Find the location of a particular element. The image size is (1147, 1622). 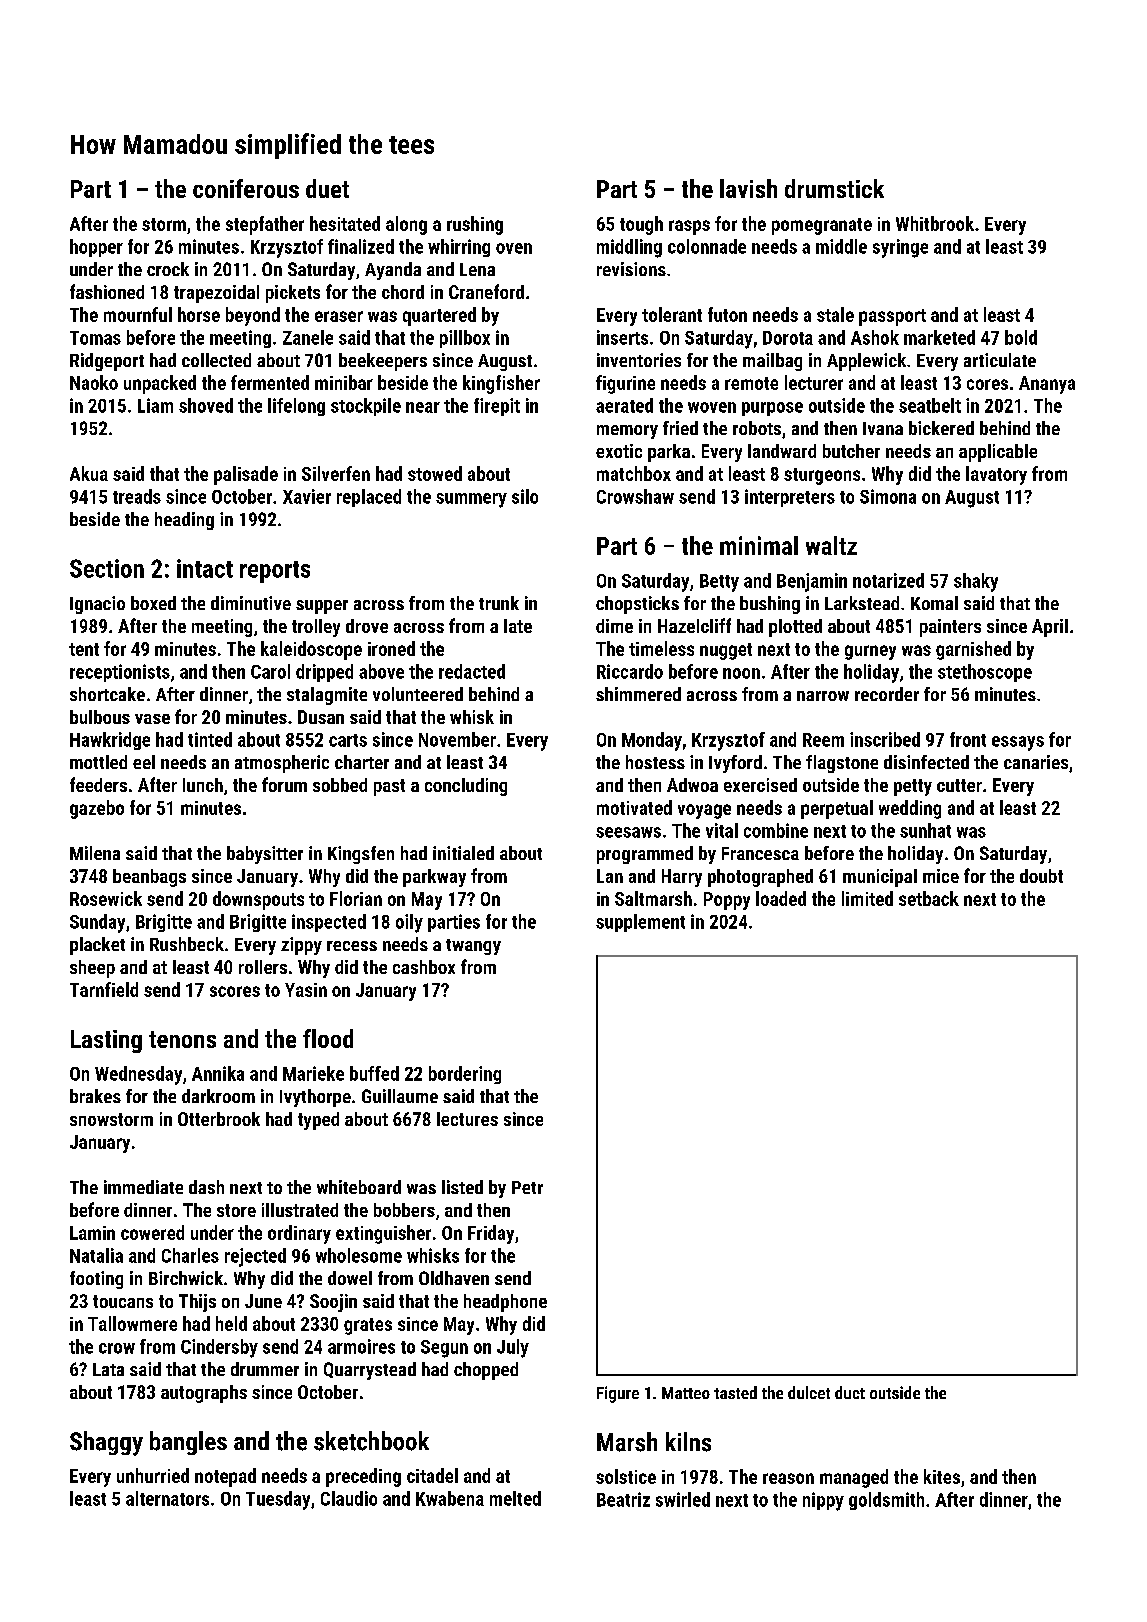

duet is located at coordinates (327, 188).
